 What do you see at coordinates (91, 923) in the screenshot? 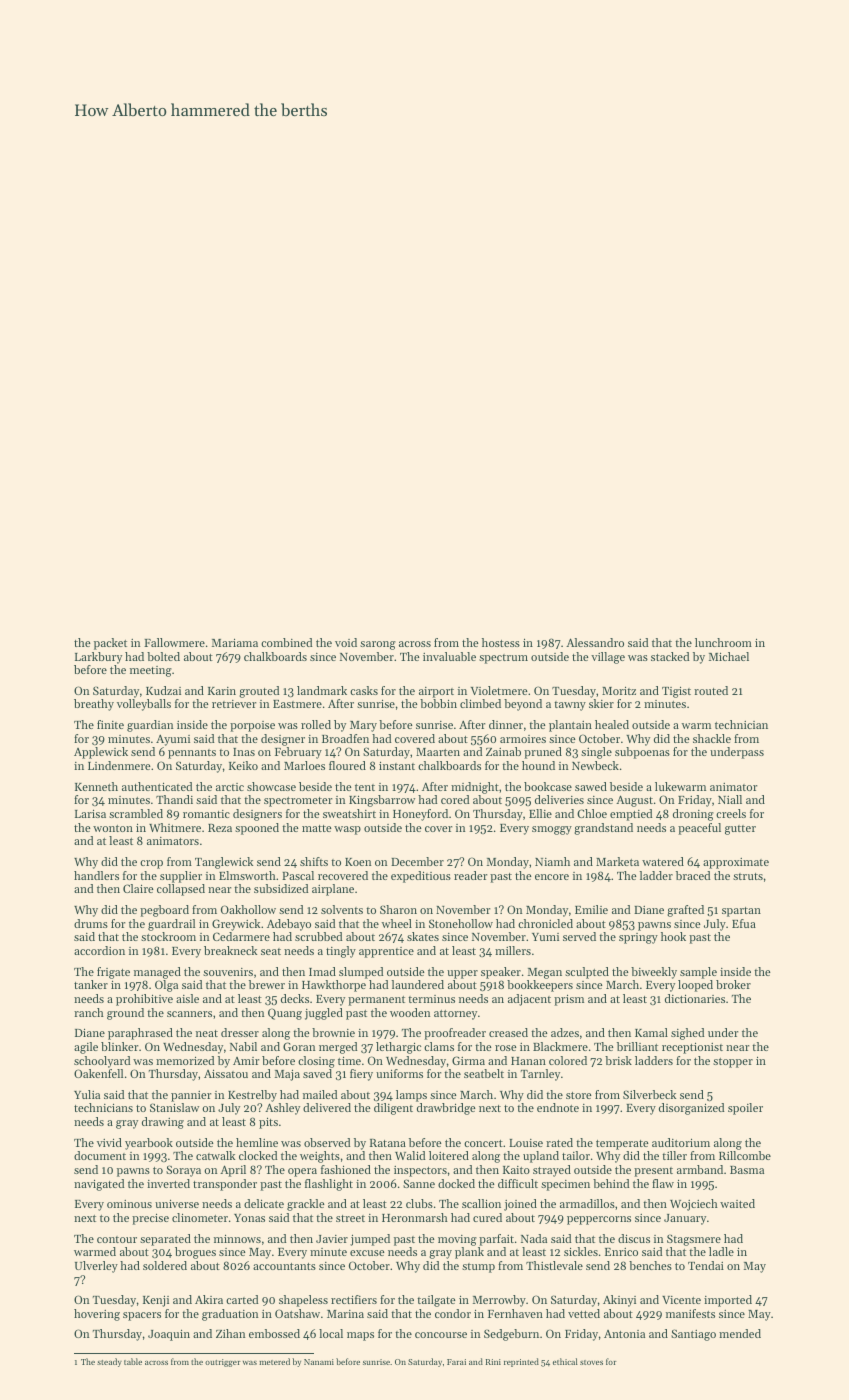
I see `drums` at bounding box center [91, 923].
